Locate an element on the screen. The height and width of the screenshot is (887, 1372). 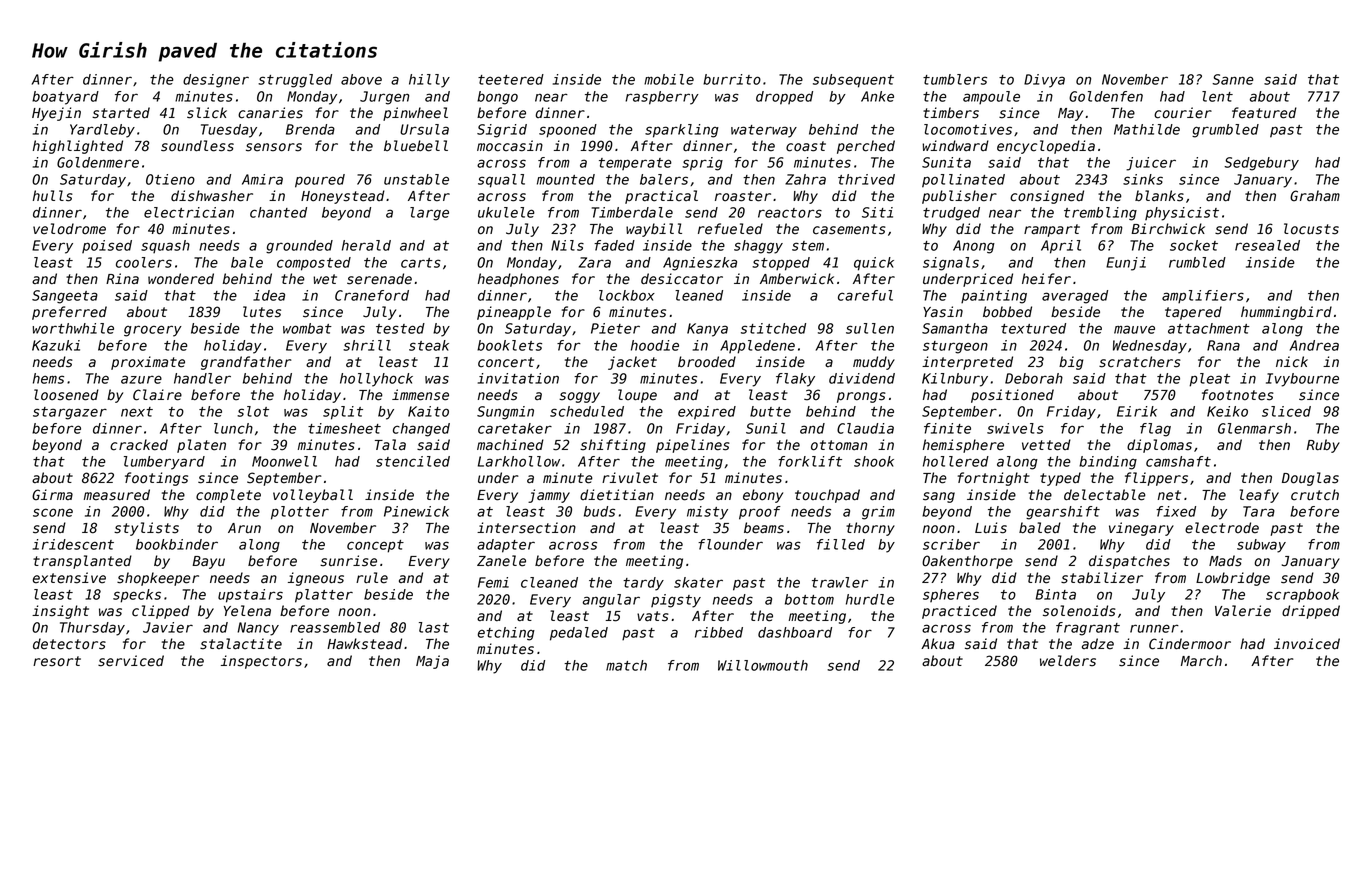
forklift is located at coordinates (810, 461).
